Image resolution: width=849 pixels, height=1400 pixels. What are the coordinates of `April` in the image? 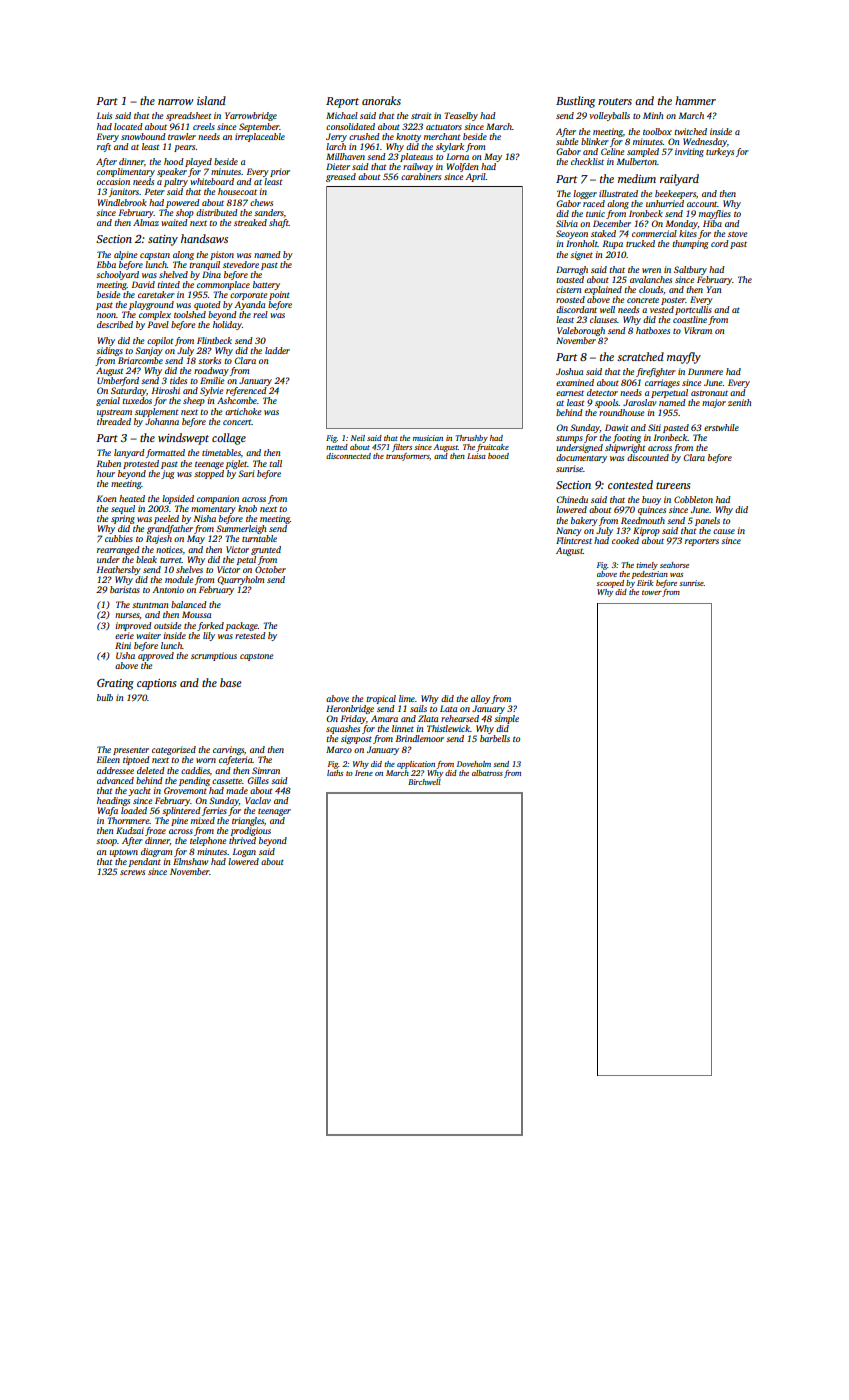 It's located at (475, 177).
